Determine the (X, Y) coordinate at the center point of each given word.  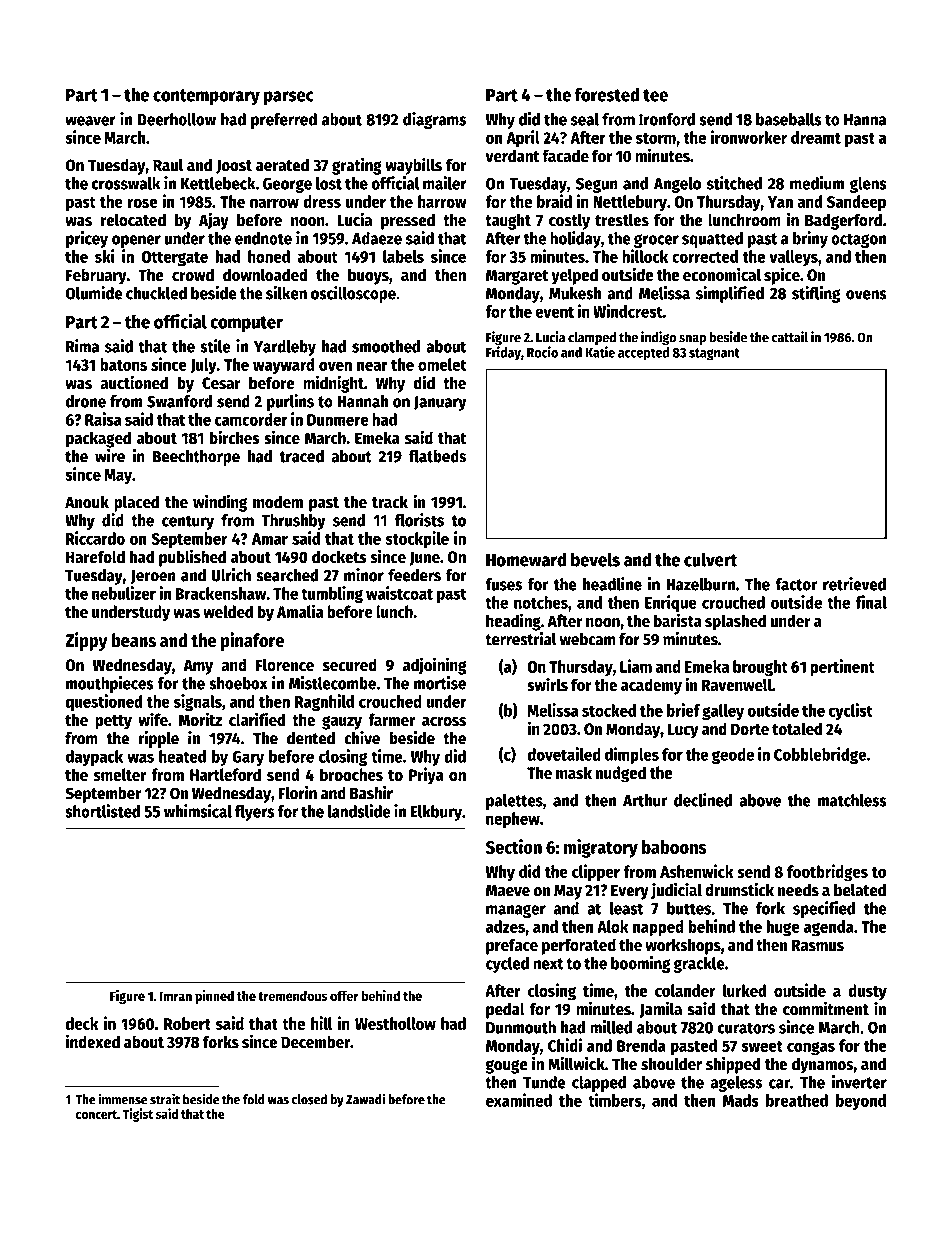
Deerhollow (177, 119)
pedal (505, 1010)
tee (655, 95)
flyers (255, 813)
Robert (187, 1023)
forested (607, 94)
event (554, 312)
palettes (514, 802)
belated (860, 890)
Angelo (677, 185)
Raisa (103, 419)
